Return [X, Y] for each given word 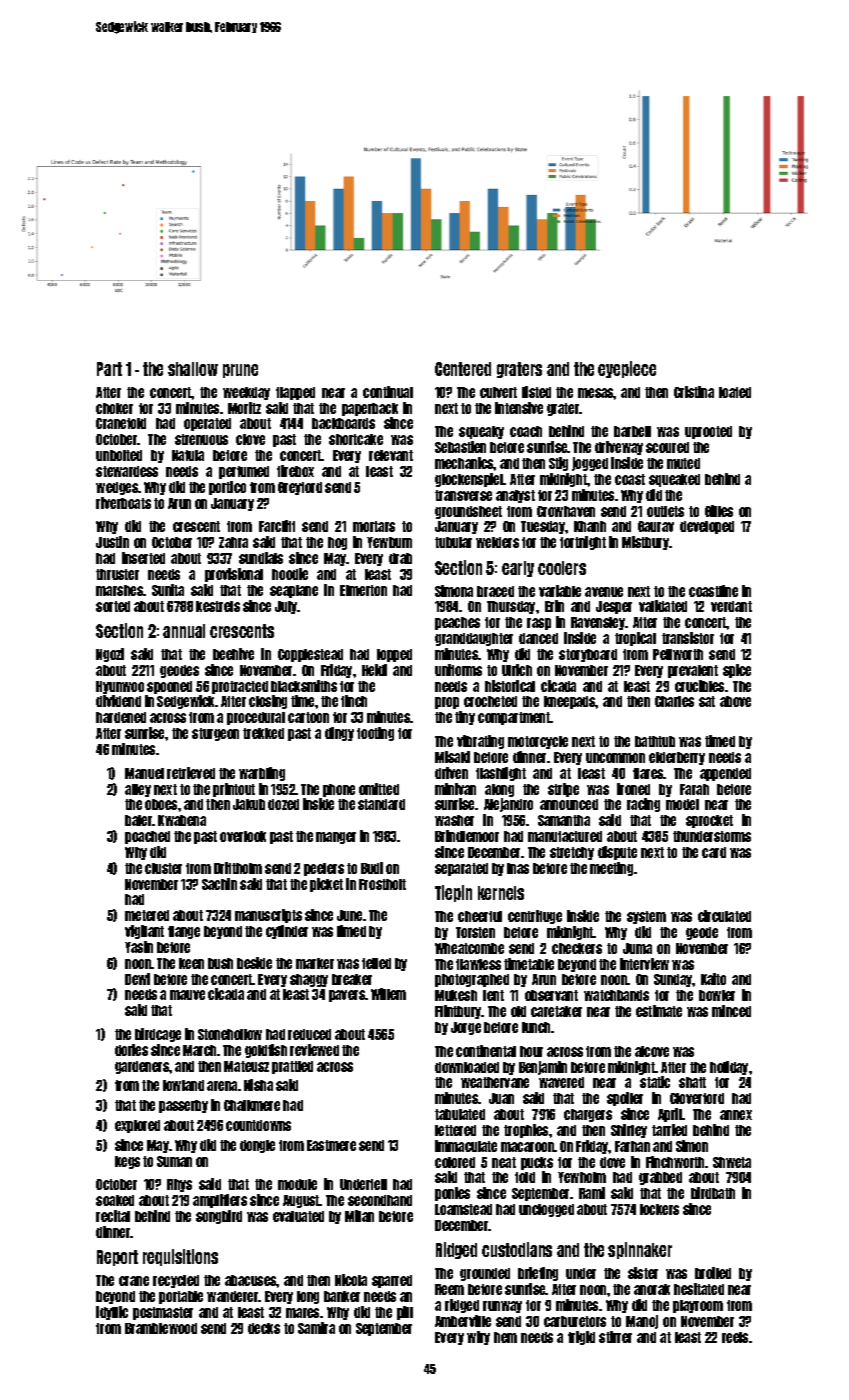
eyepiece [627, 369]
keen [191, 963]
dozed [283, 804]
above [735, 701]
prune [240, 371]
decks [264, 1328]
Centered [463, 369]
